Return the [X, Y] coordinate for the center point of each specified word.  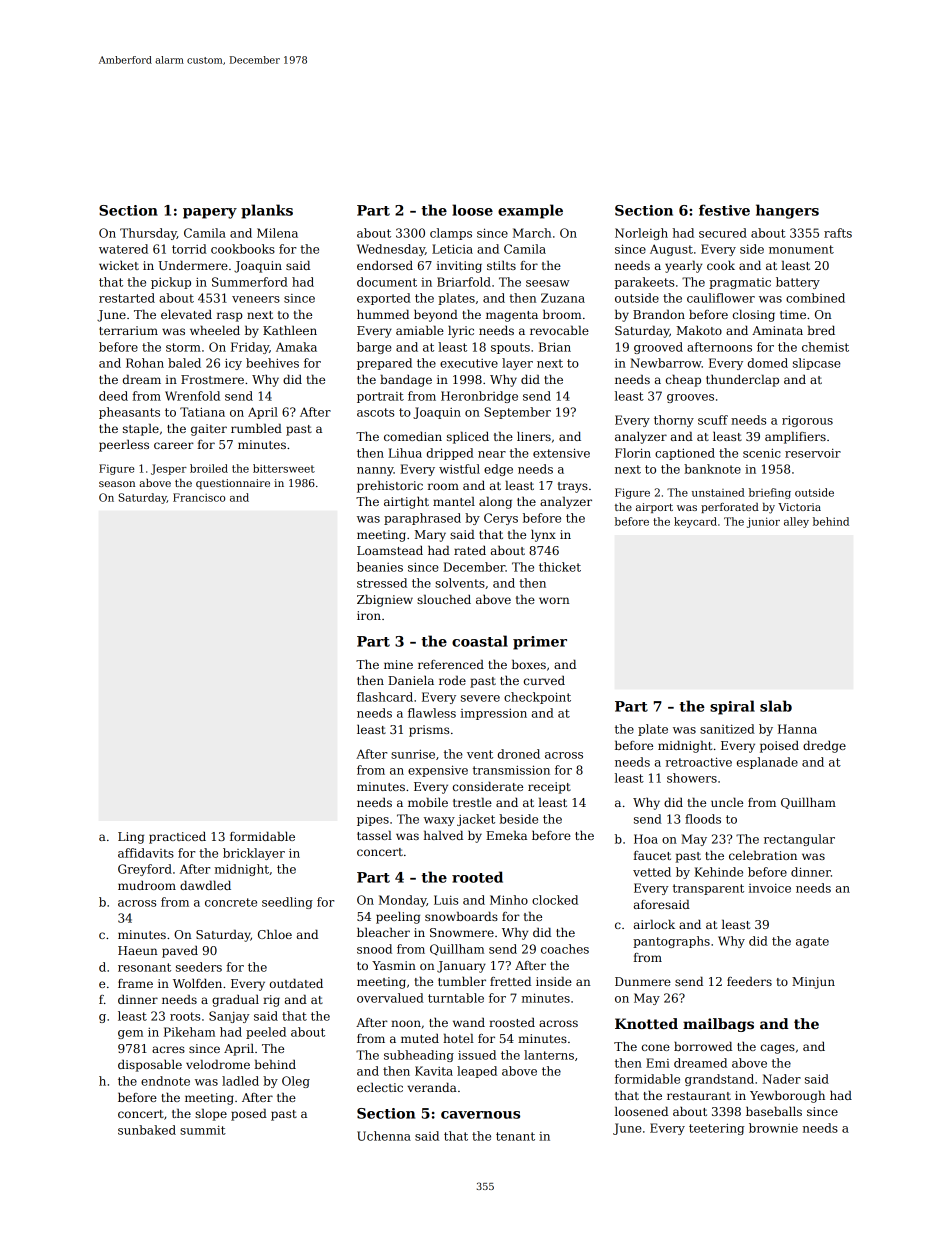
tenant [515, 1136]
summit [203, 1130]
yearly [683, 266]
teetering [716, 1129]
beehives [272, 363]
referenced [451, 664]
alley [796, 522]
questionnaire [233, 484]
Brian [555, 347]
